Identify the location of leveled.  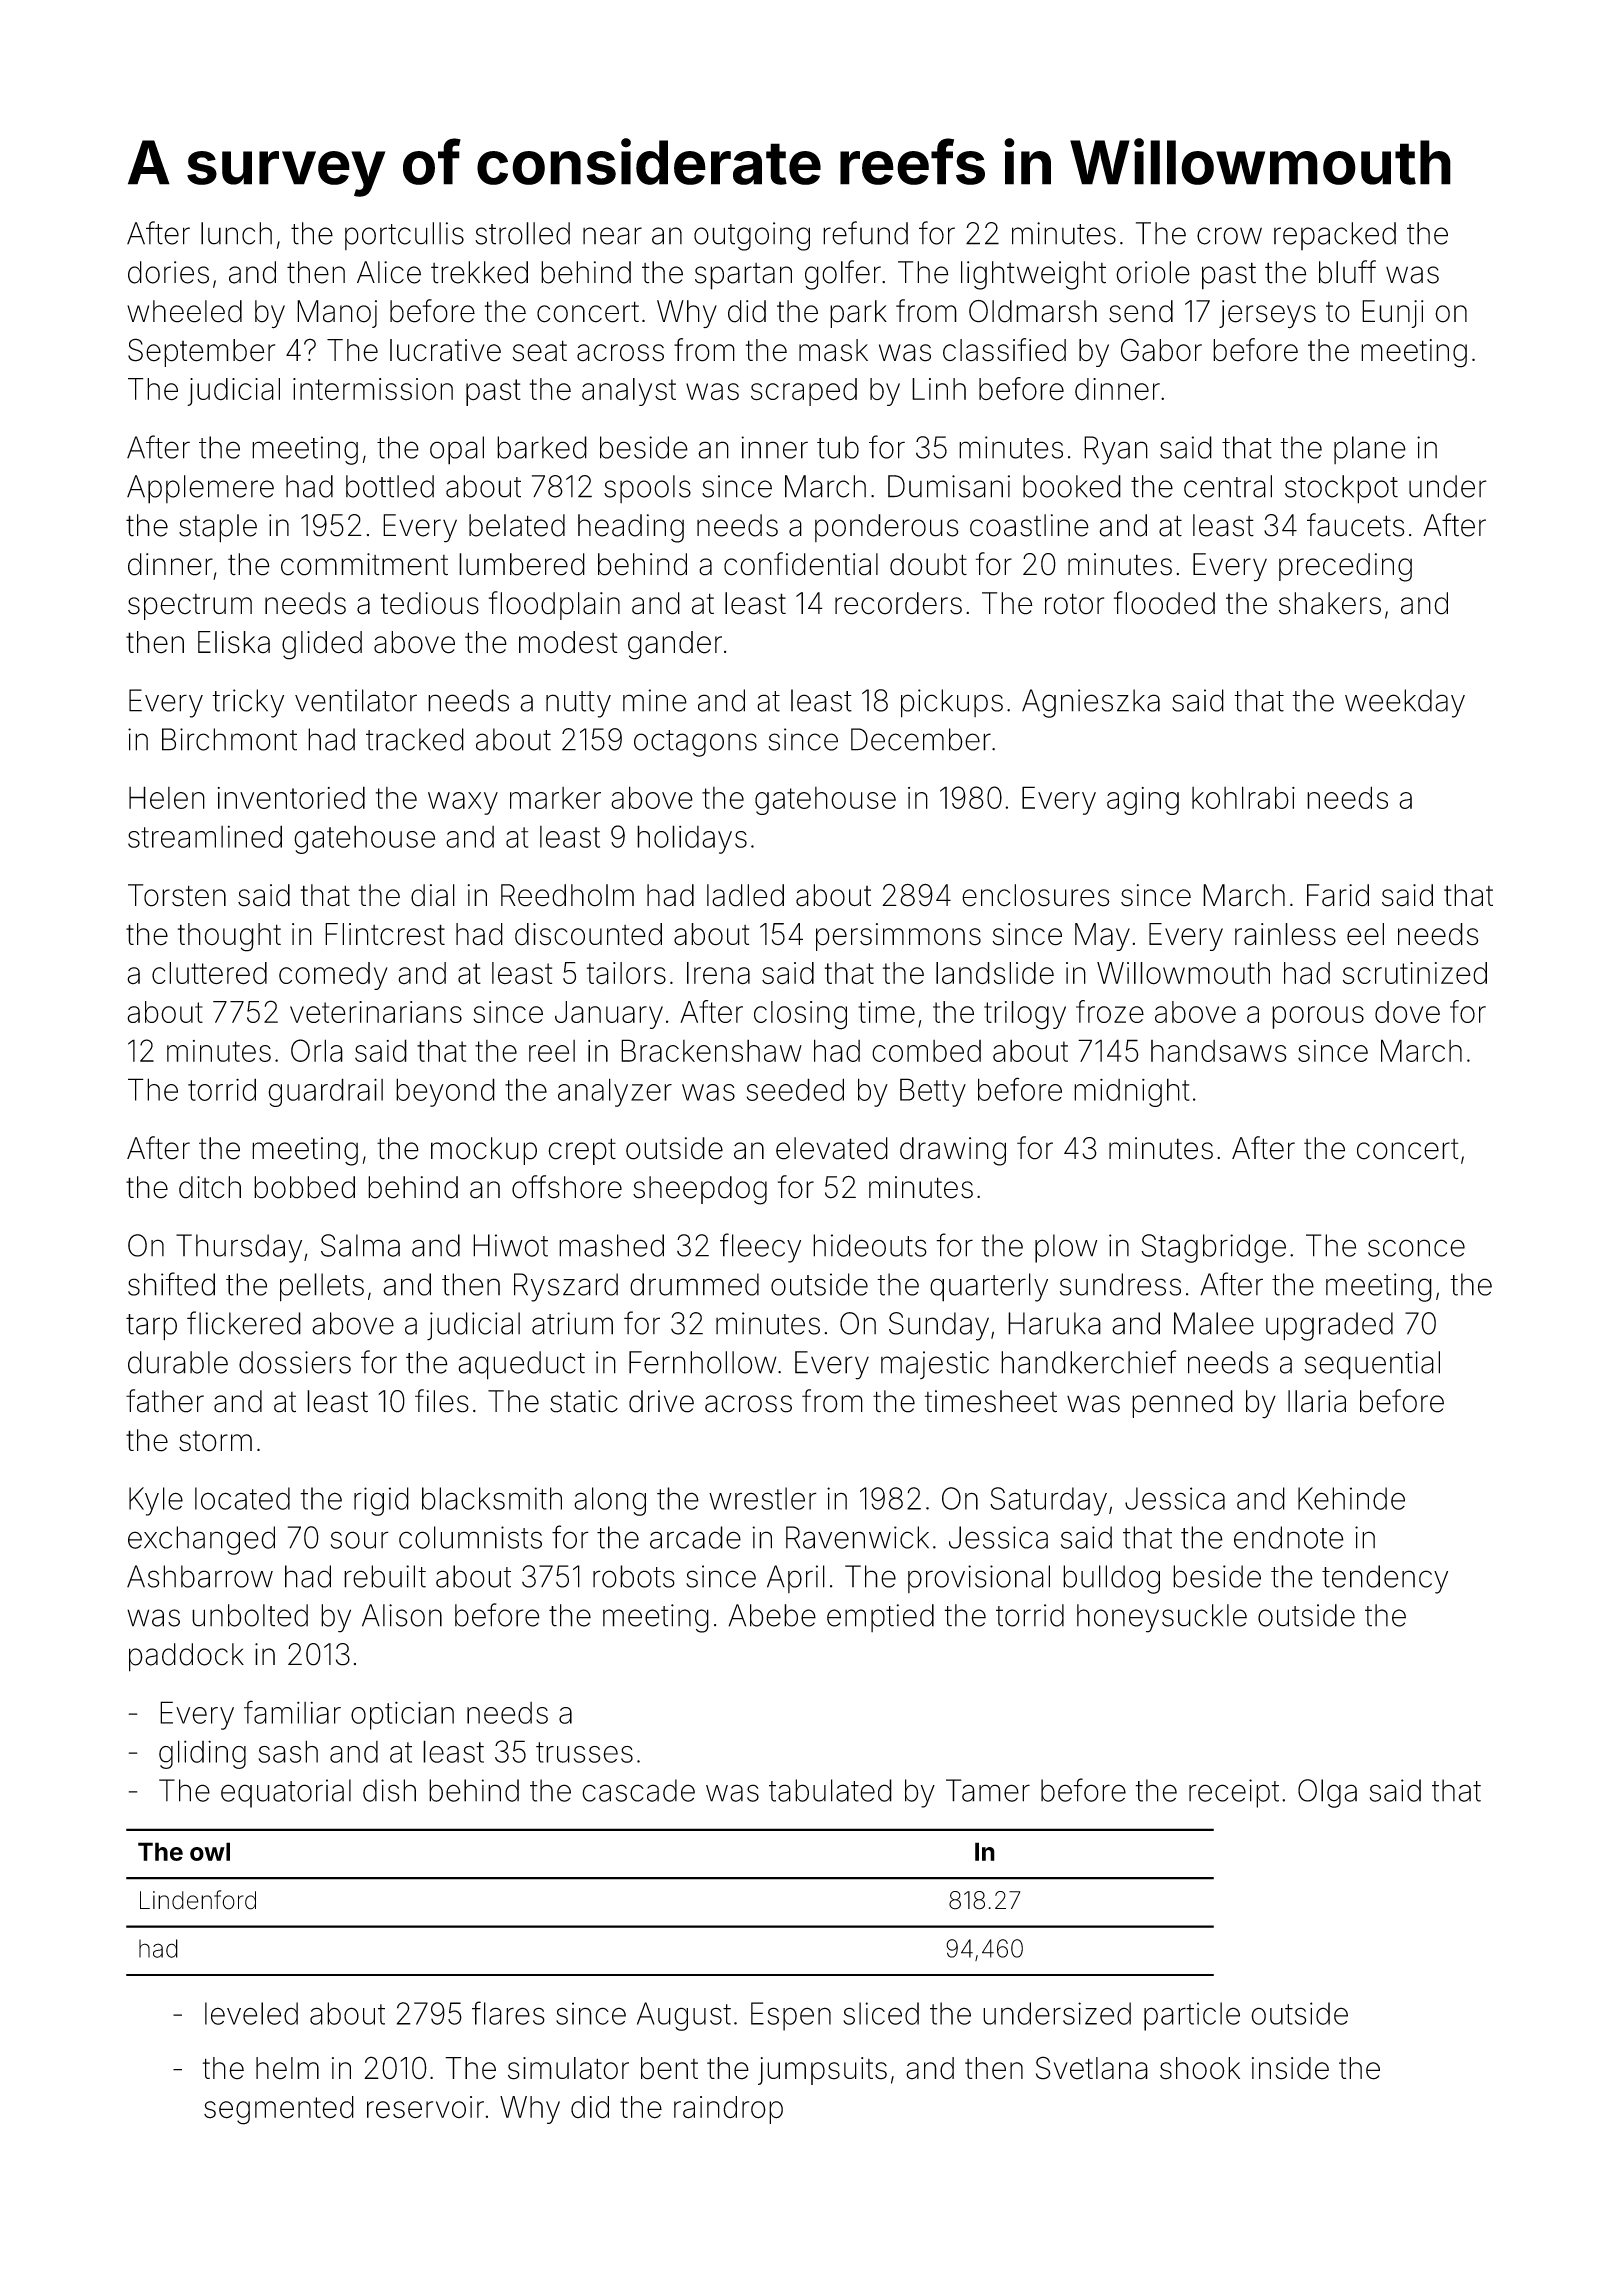
(251, 2013).
